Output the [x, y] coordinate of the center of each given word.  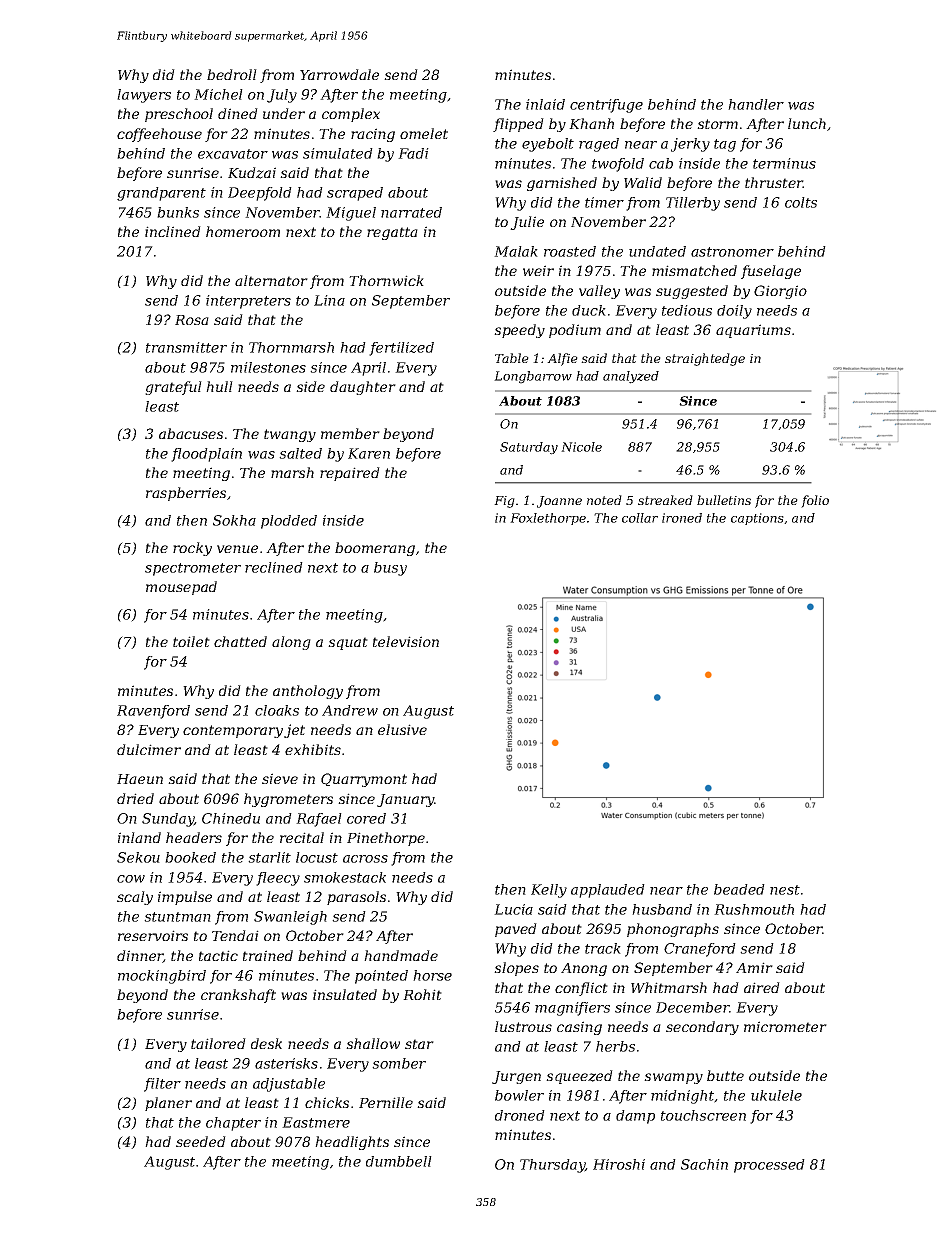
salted [300, 453]
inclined [173, 231]
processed [769, 1166]
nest [785, 890]
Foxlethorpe [548, 519]
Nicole [581, 447]
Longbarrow [533, 377]
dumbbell [399, 1161]
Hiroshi [619, 1164]
